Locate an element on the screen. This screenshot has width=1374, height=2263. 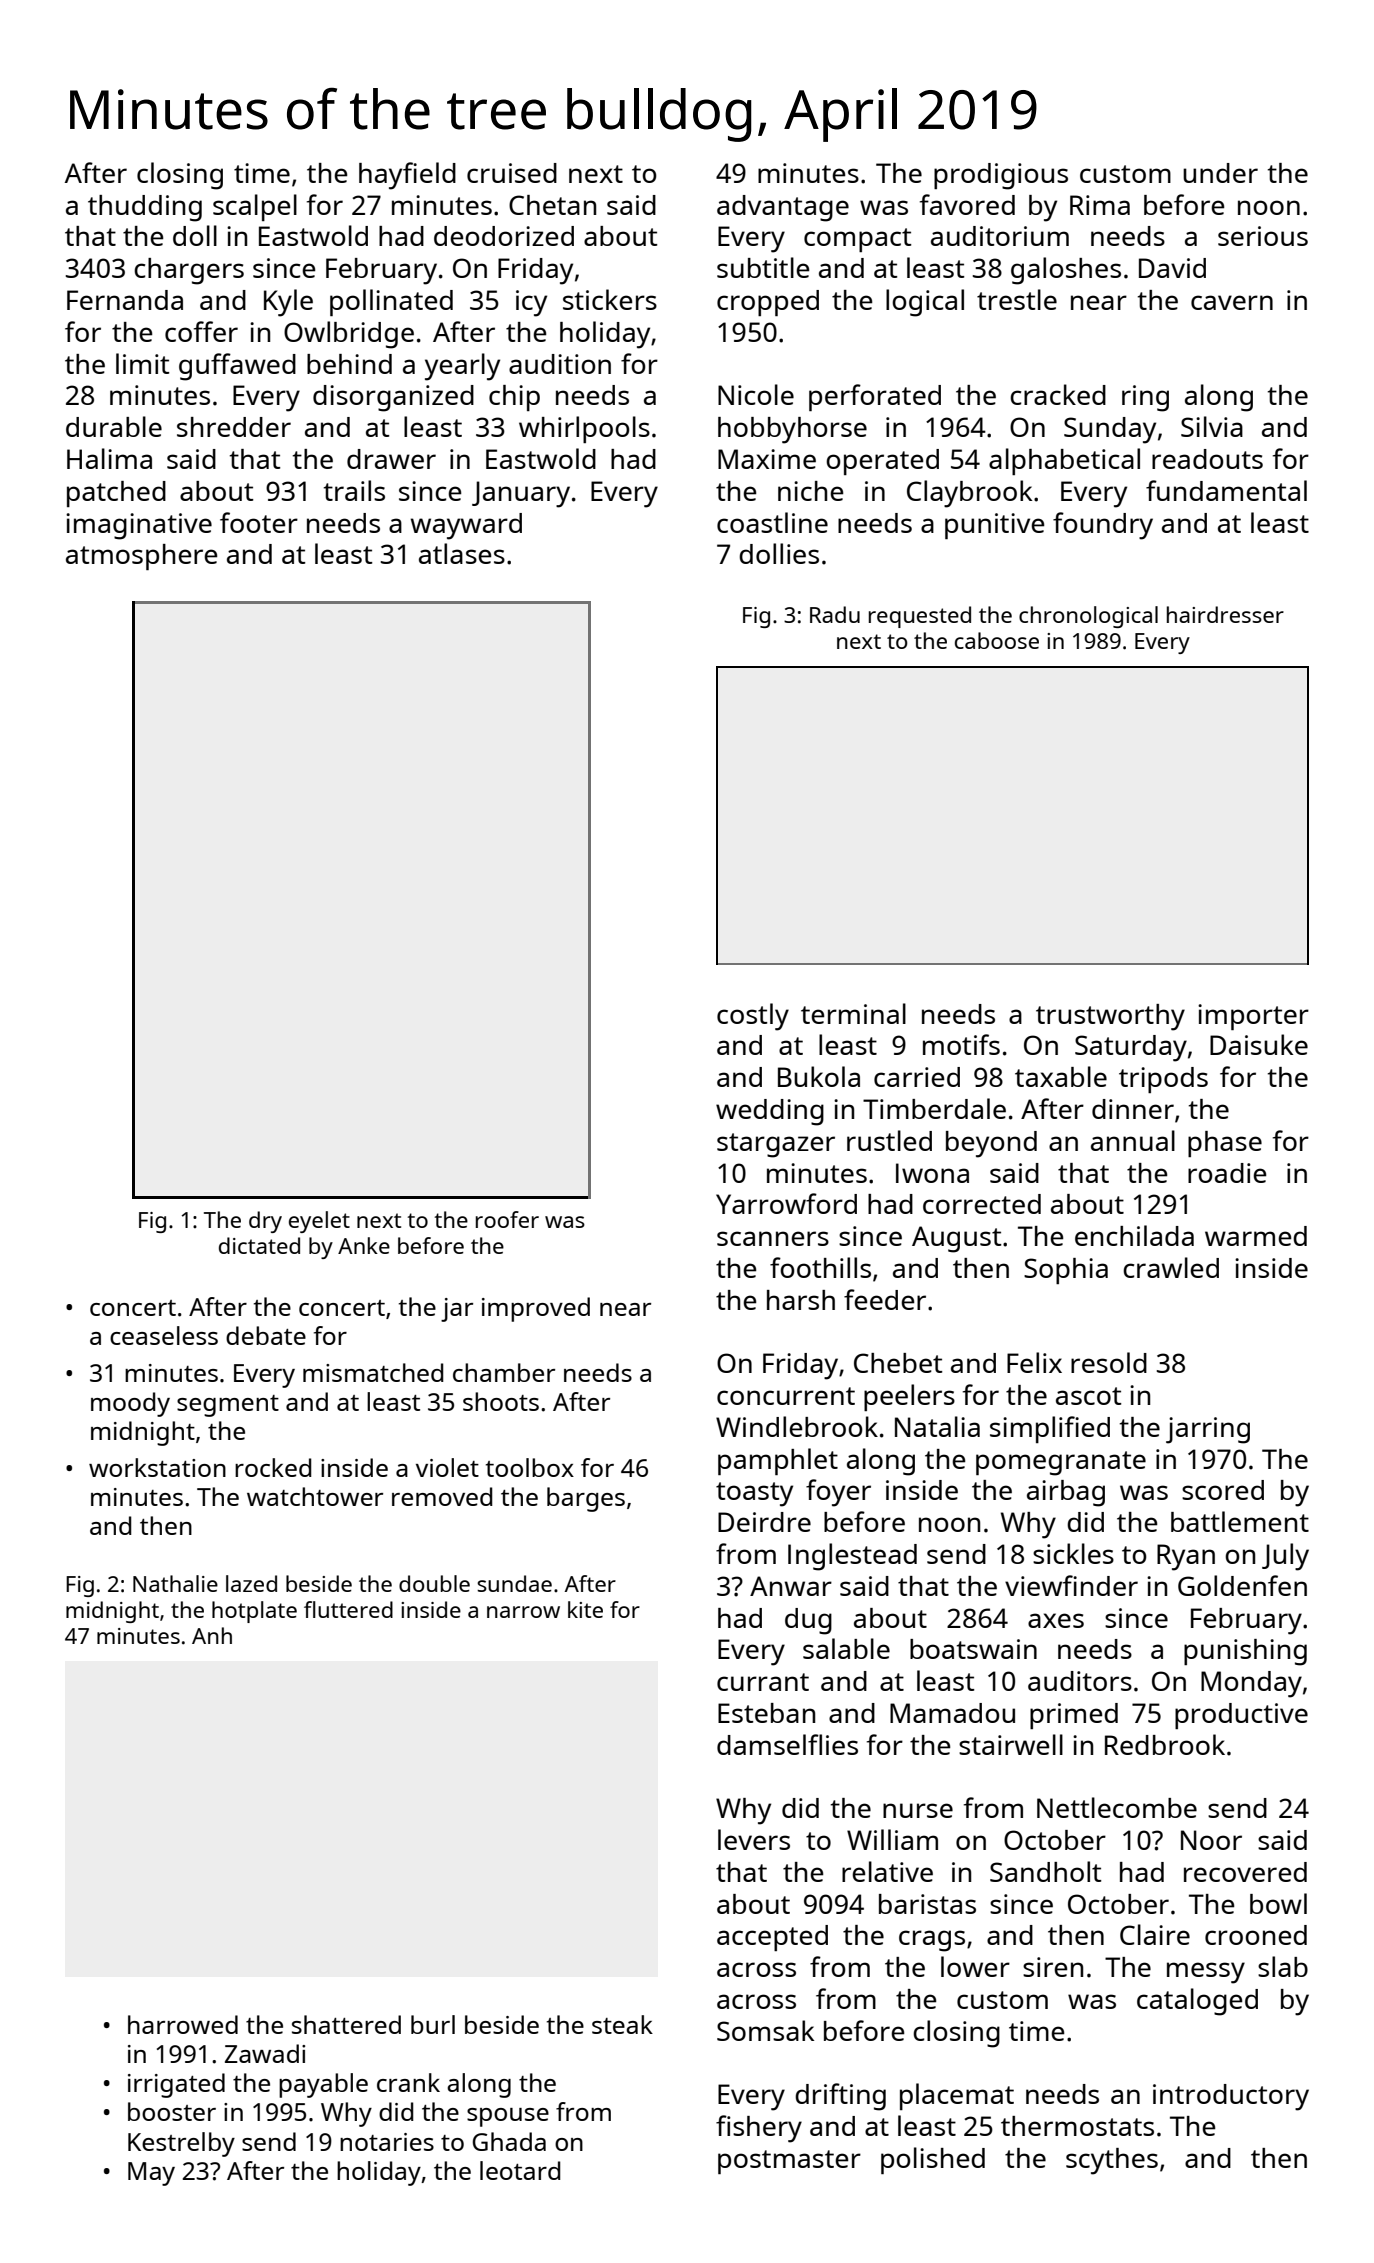
hairdresser is located at coordinates (1225, 614).
